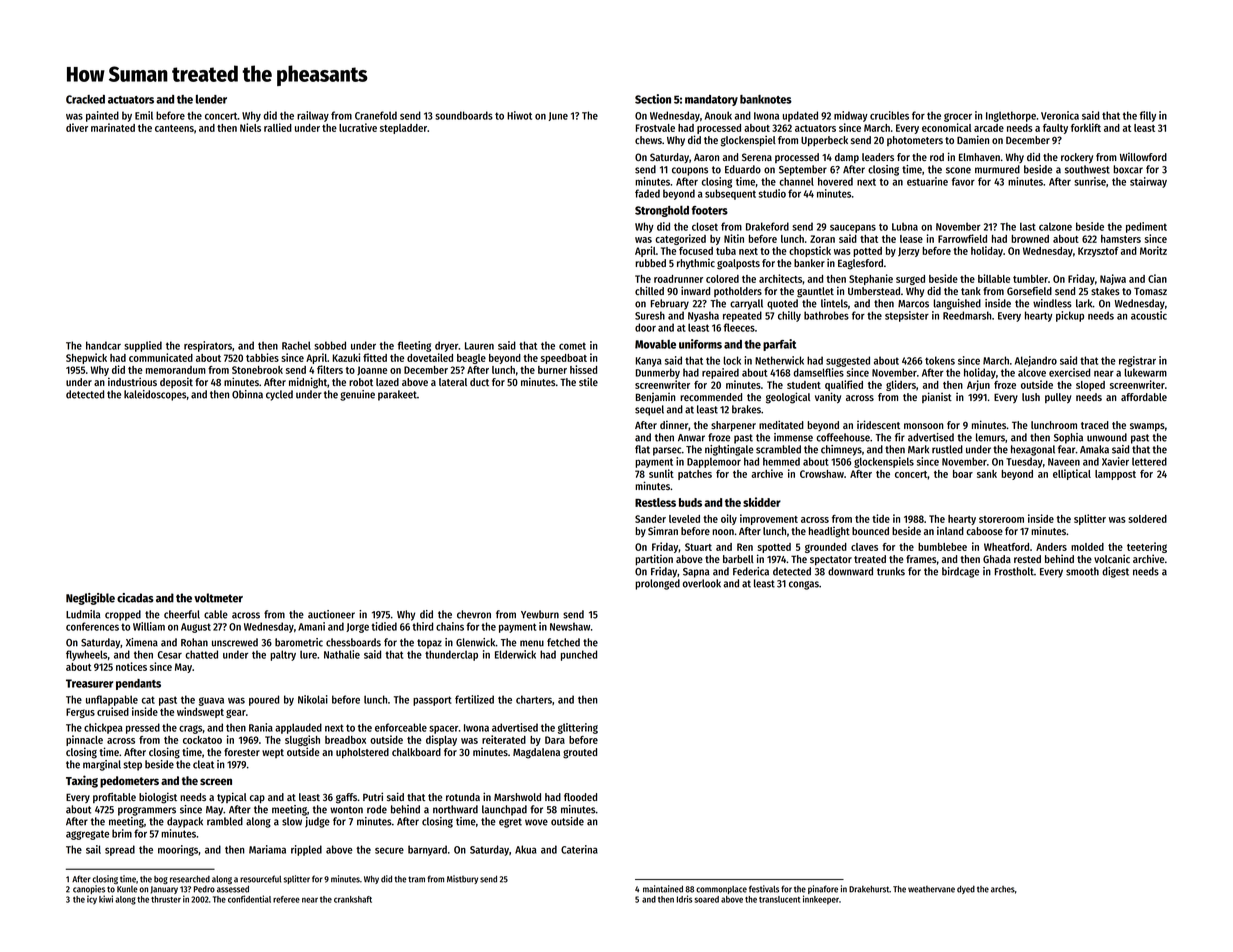  Describe the element at coordinates (260, 879) in the image. I see `resourceful` at that location.
